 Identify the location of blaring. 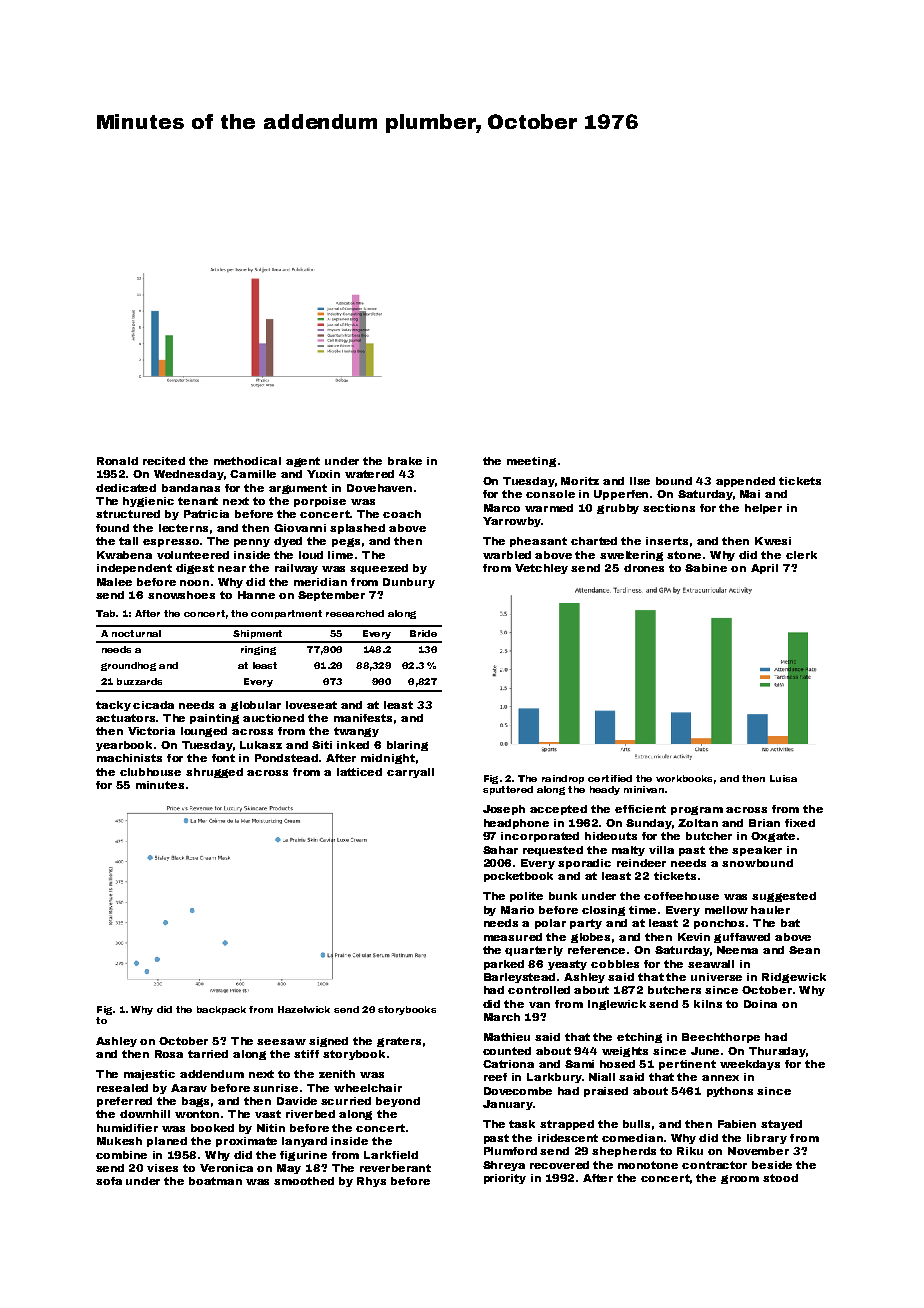
(407, 746).
